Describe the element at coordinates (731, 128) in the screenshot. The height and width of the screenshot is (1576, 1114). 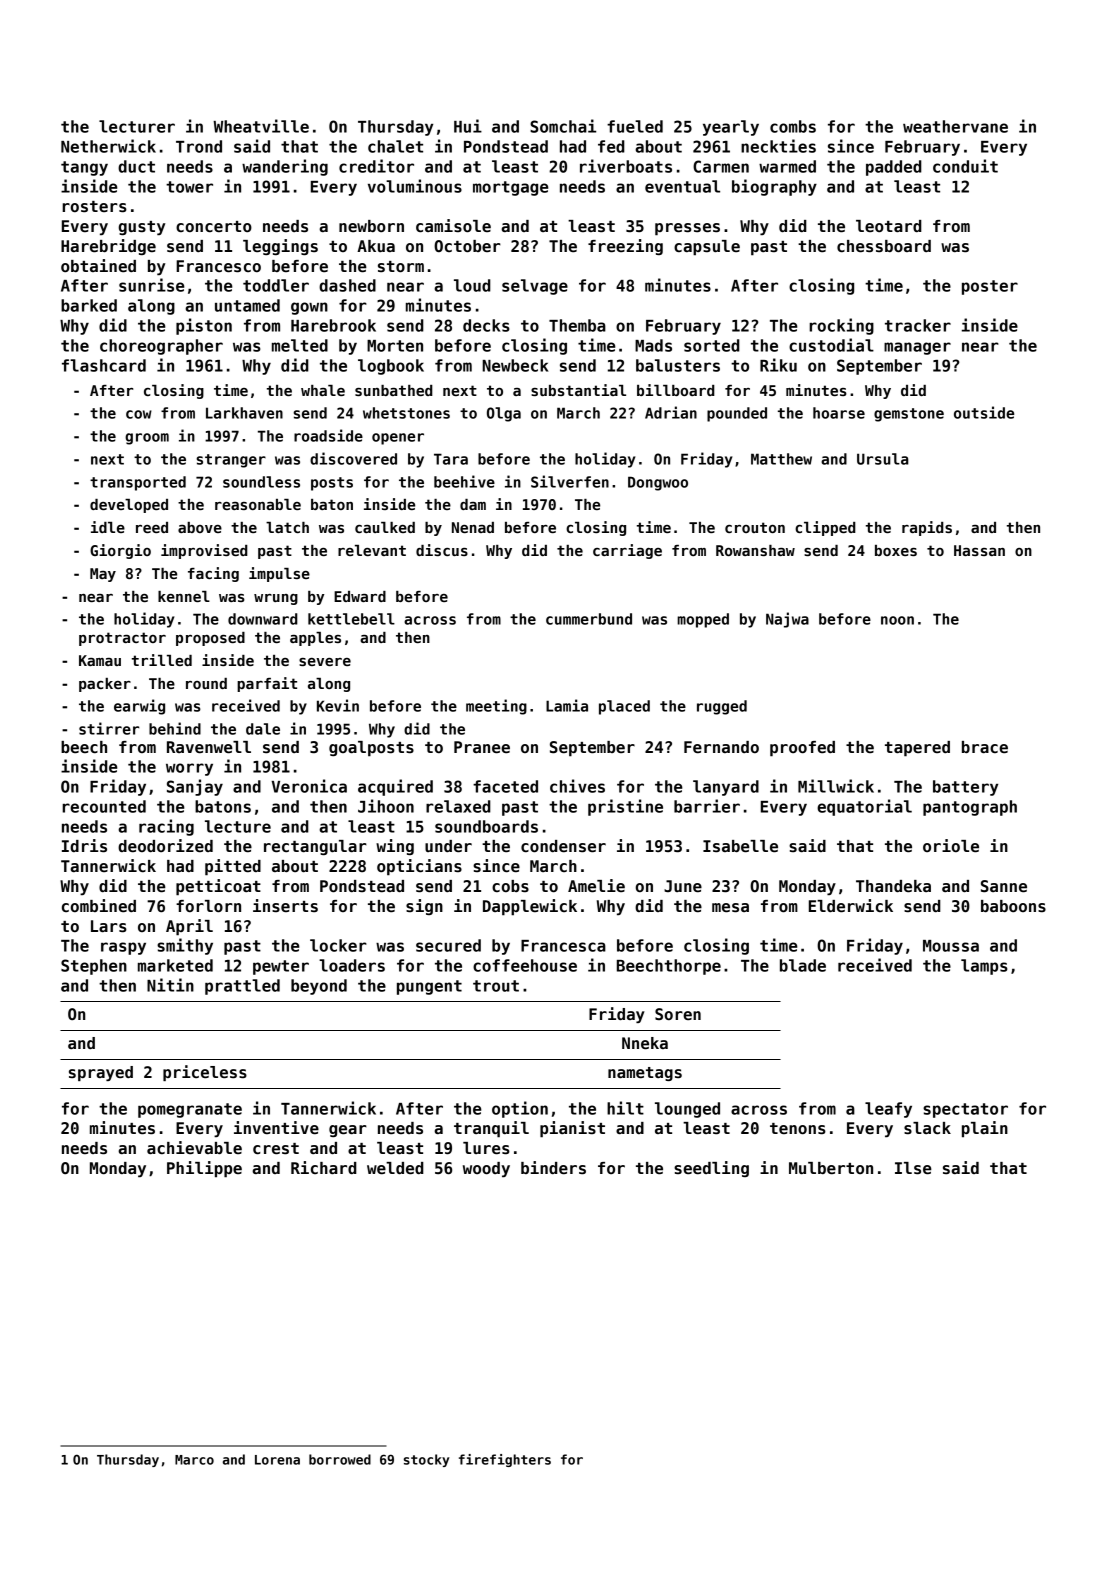
I see `yearly` at that location.
